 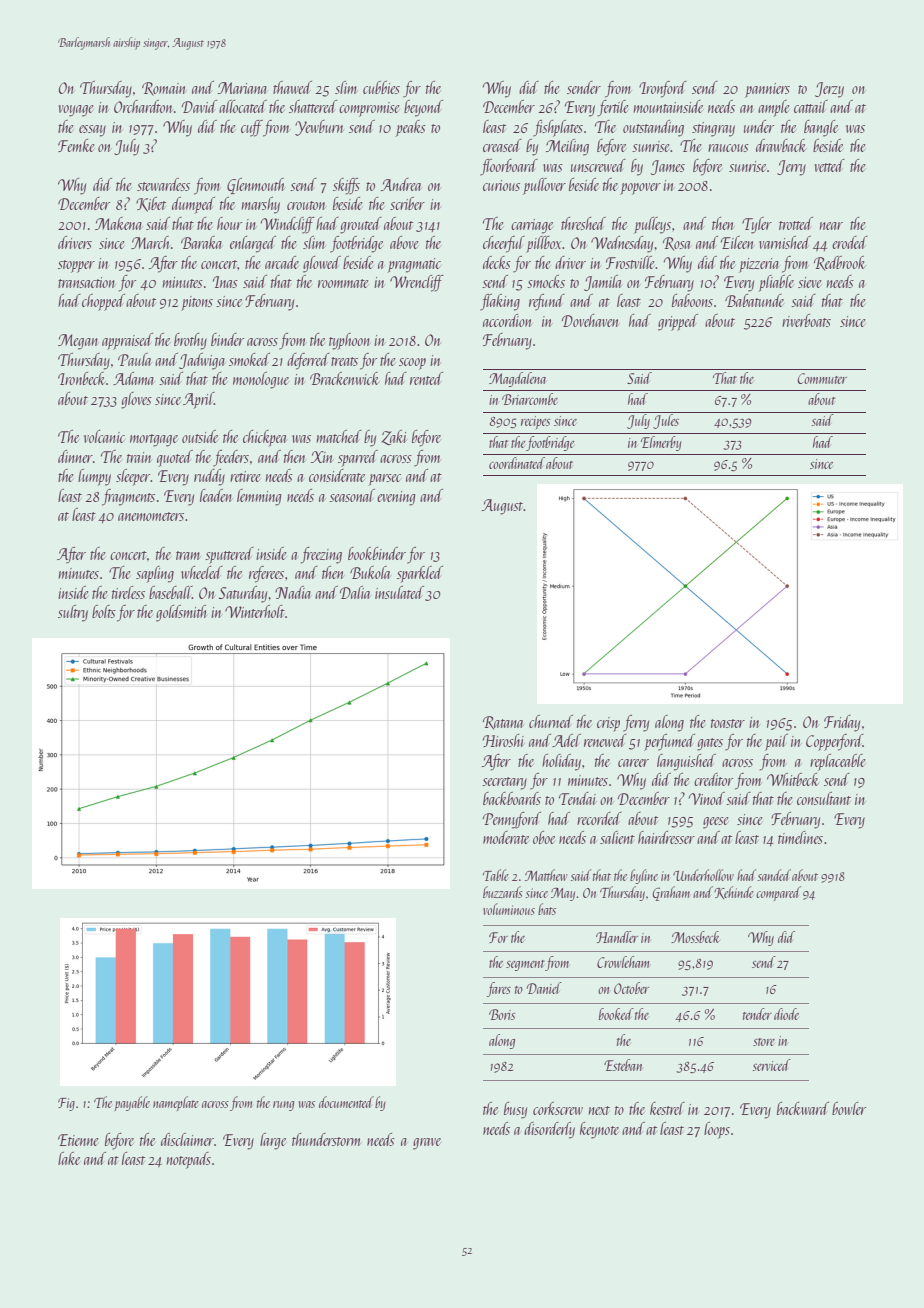 I want to click on Mariana, so click(x=242, y=88).
